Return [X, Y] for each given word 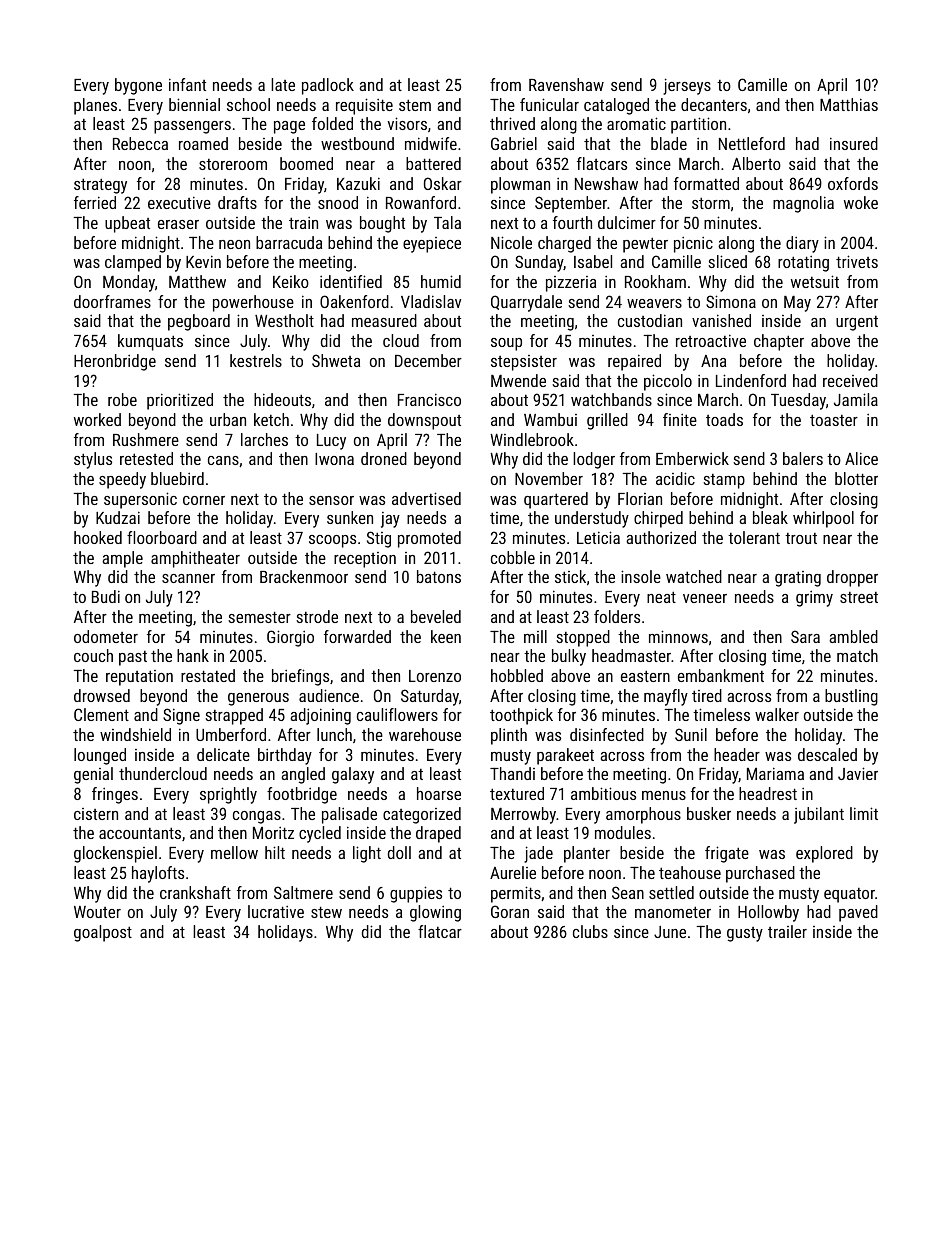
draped [438, 834]
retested [146, 458]
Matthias [849, 104]
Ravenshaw [566, 84]
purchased [760, 874]
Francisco [429, 399]
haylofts [158, 874]
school [248, 104]
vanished [721, 320]
